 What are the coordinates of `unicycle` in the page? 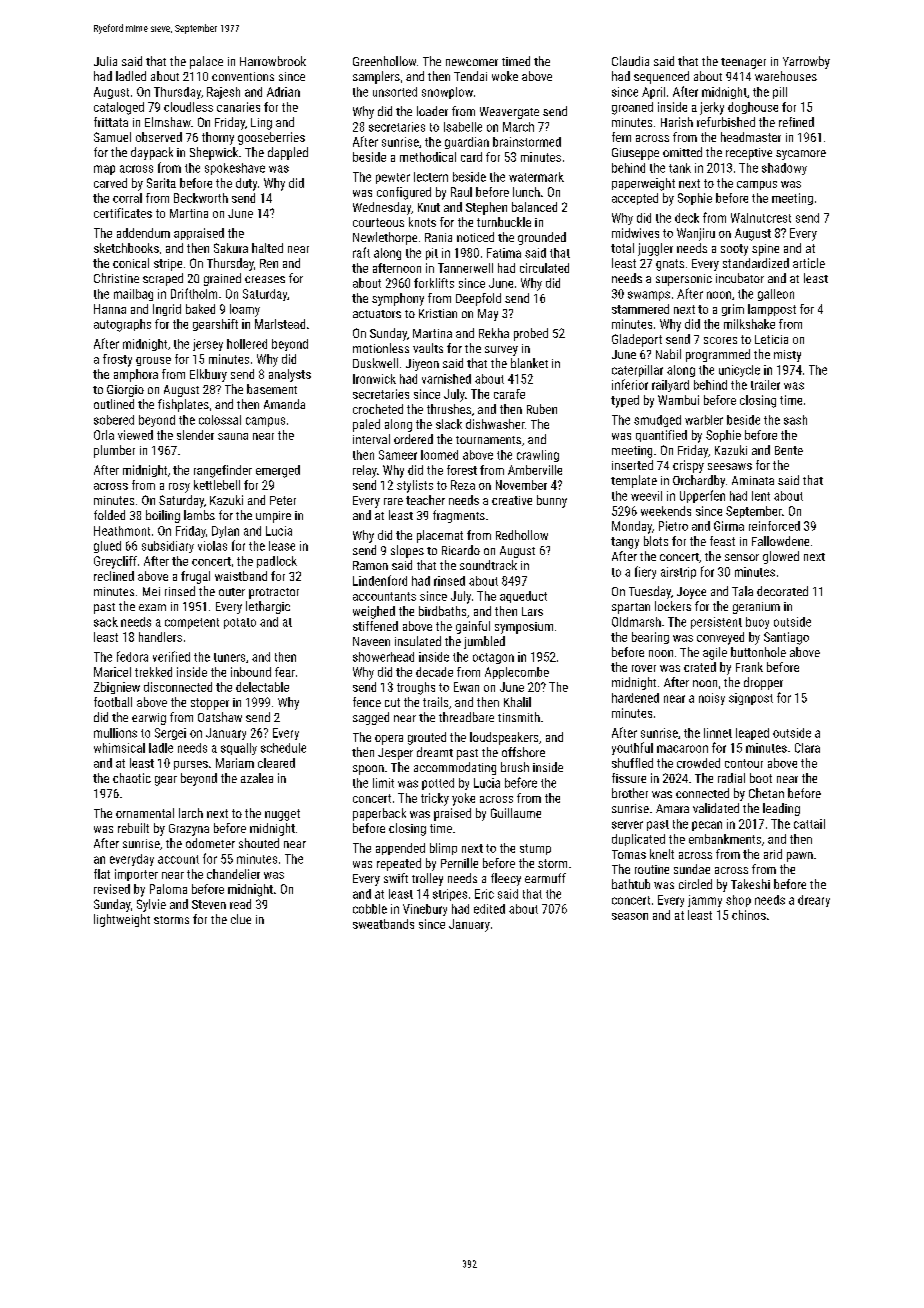 It's located at (739, 371).
